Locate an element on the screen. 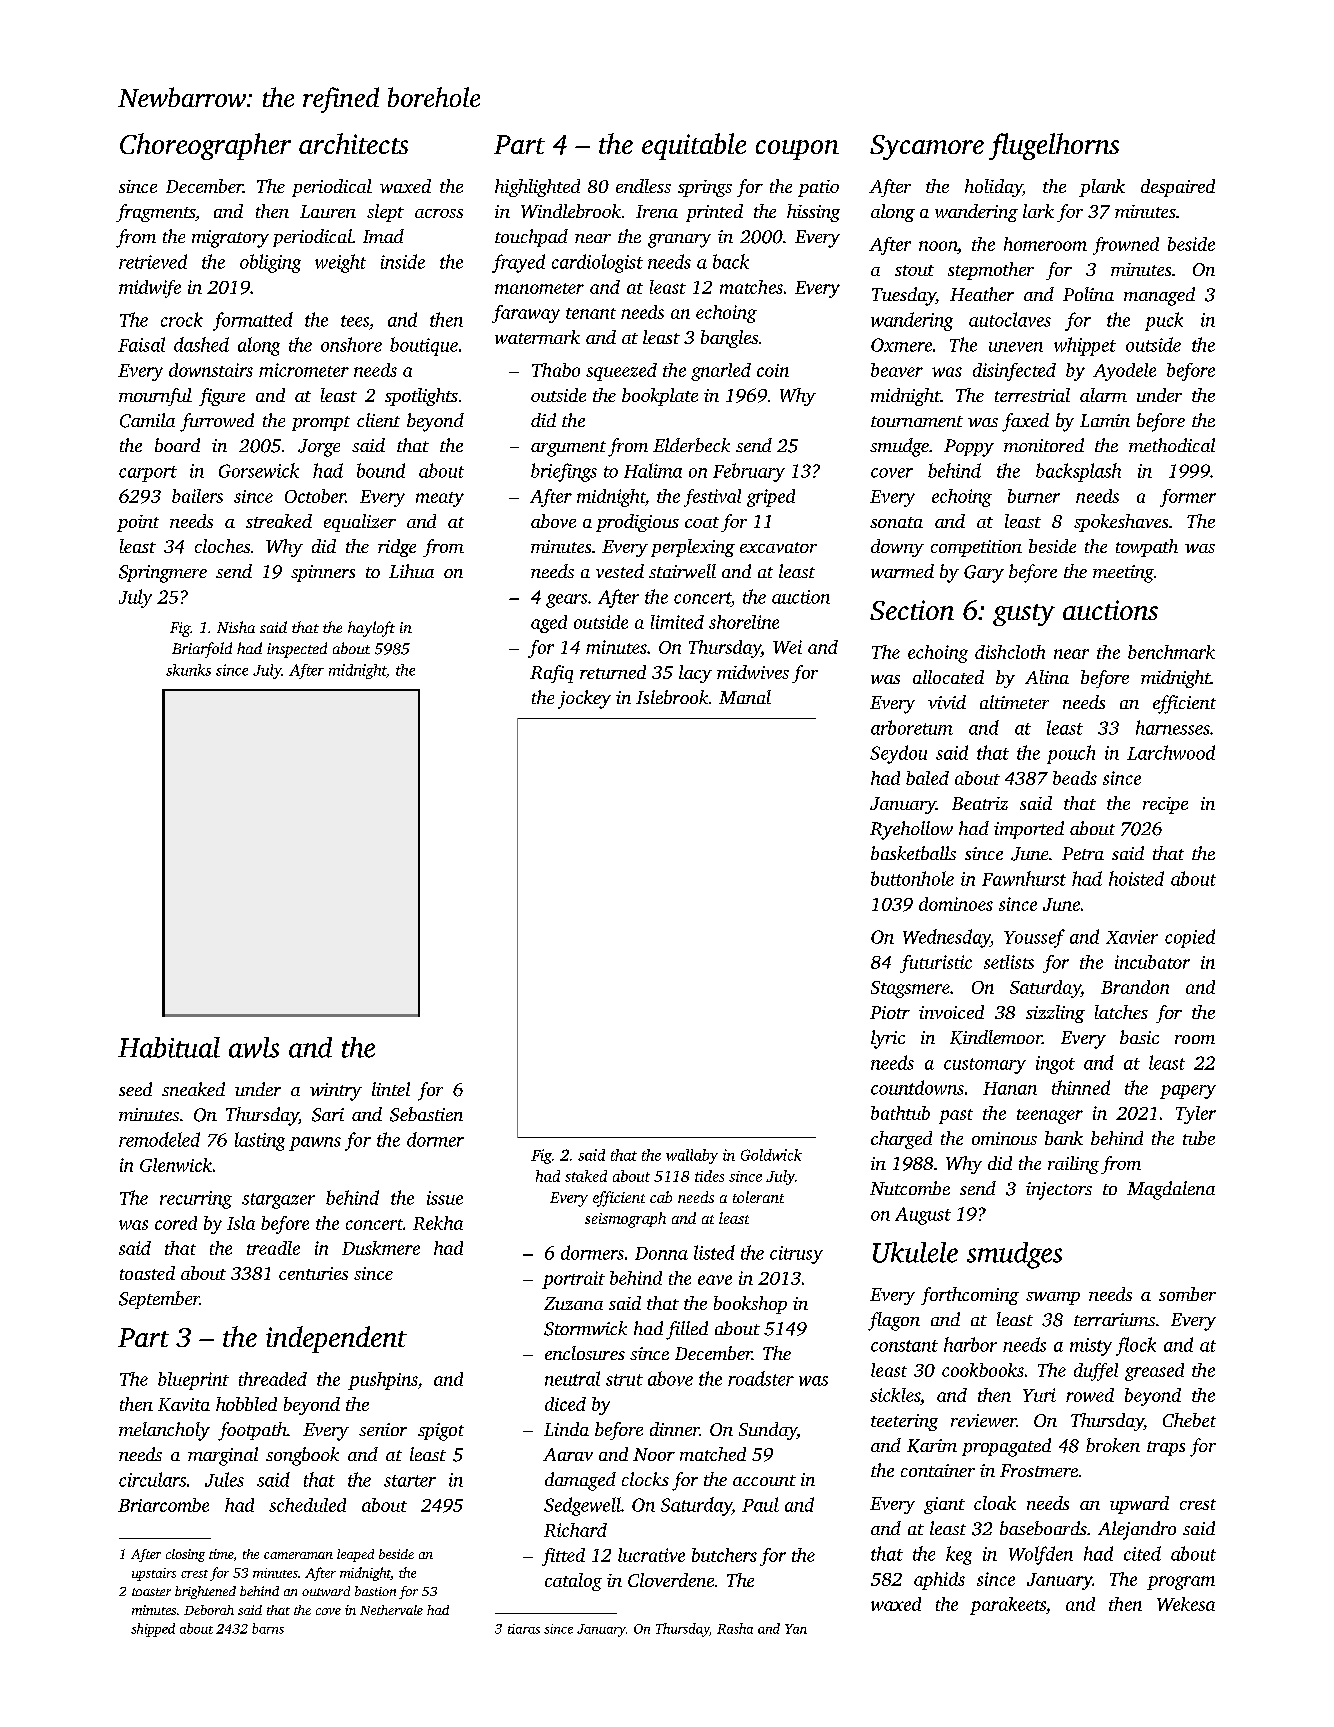 Image resolution: width=1334 pixels, height=1727 pixels. point is located at coordinates (138, 523).
